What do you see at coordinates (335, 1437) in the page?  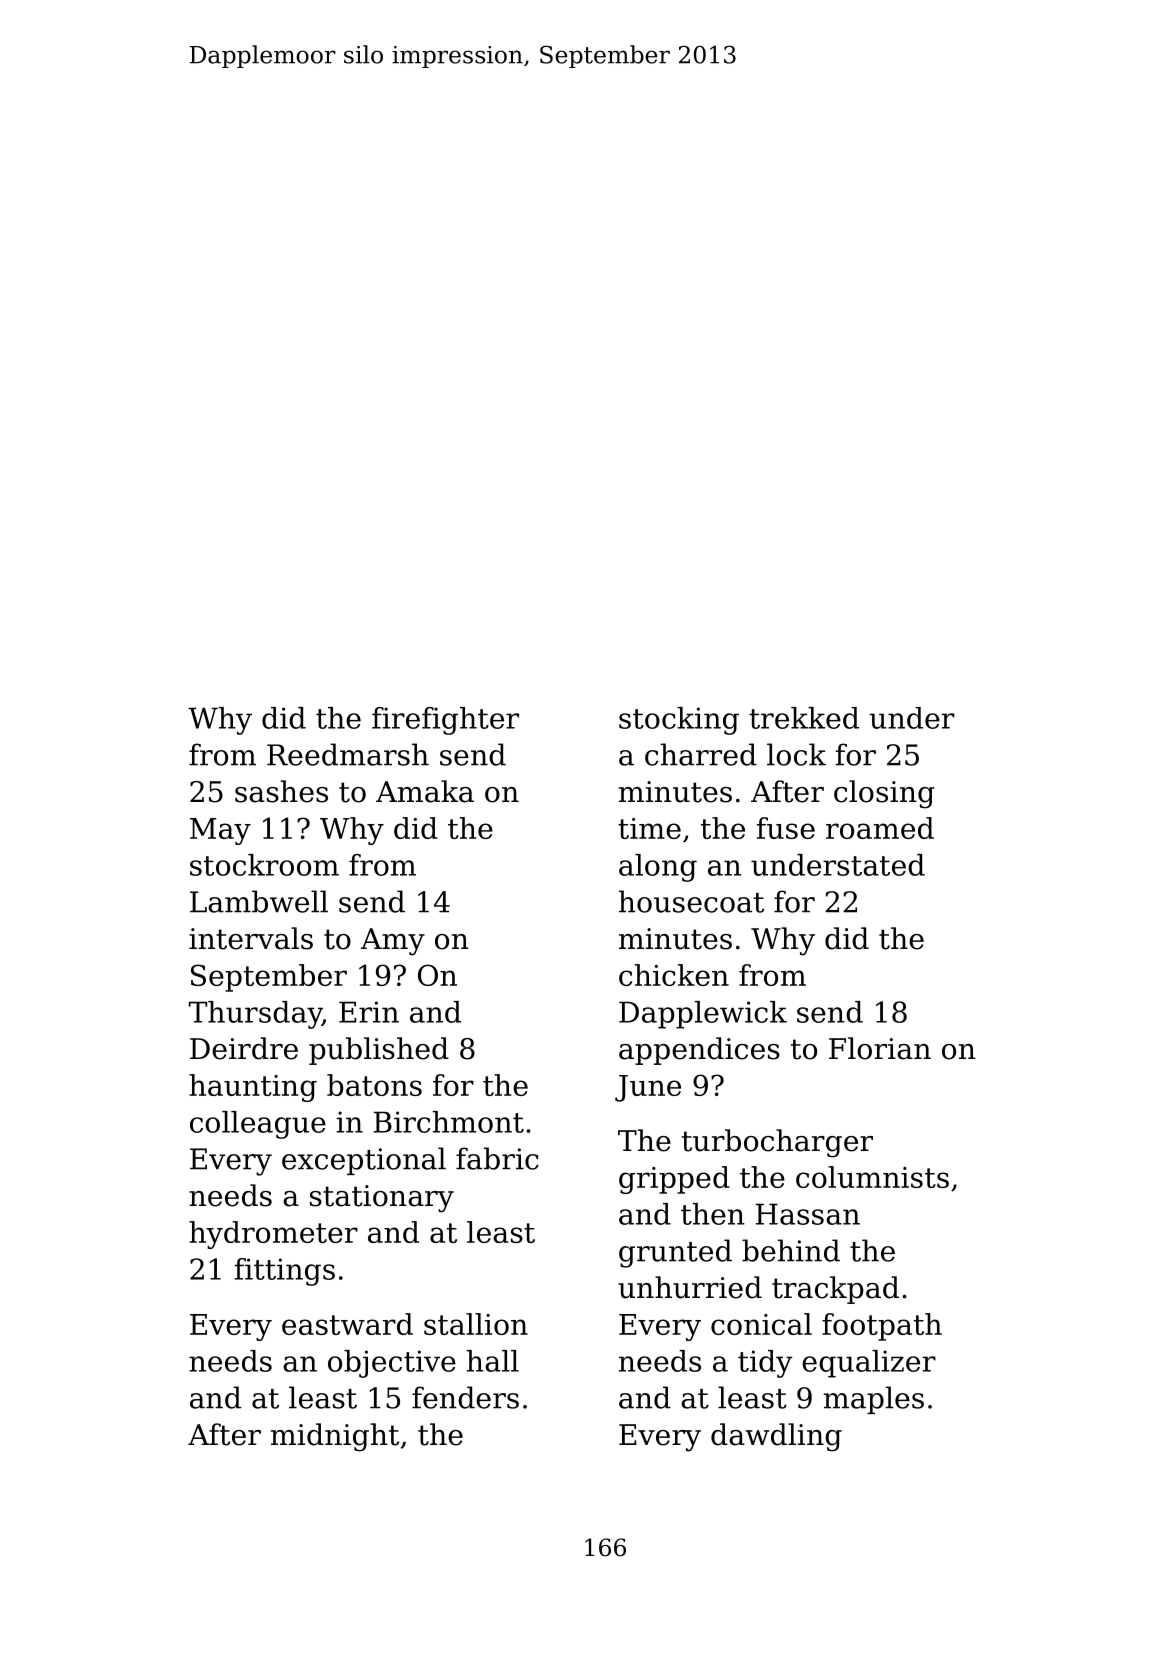 I see `midnight` at bounding box center [335, 1437].
